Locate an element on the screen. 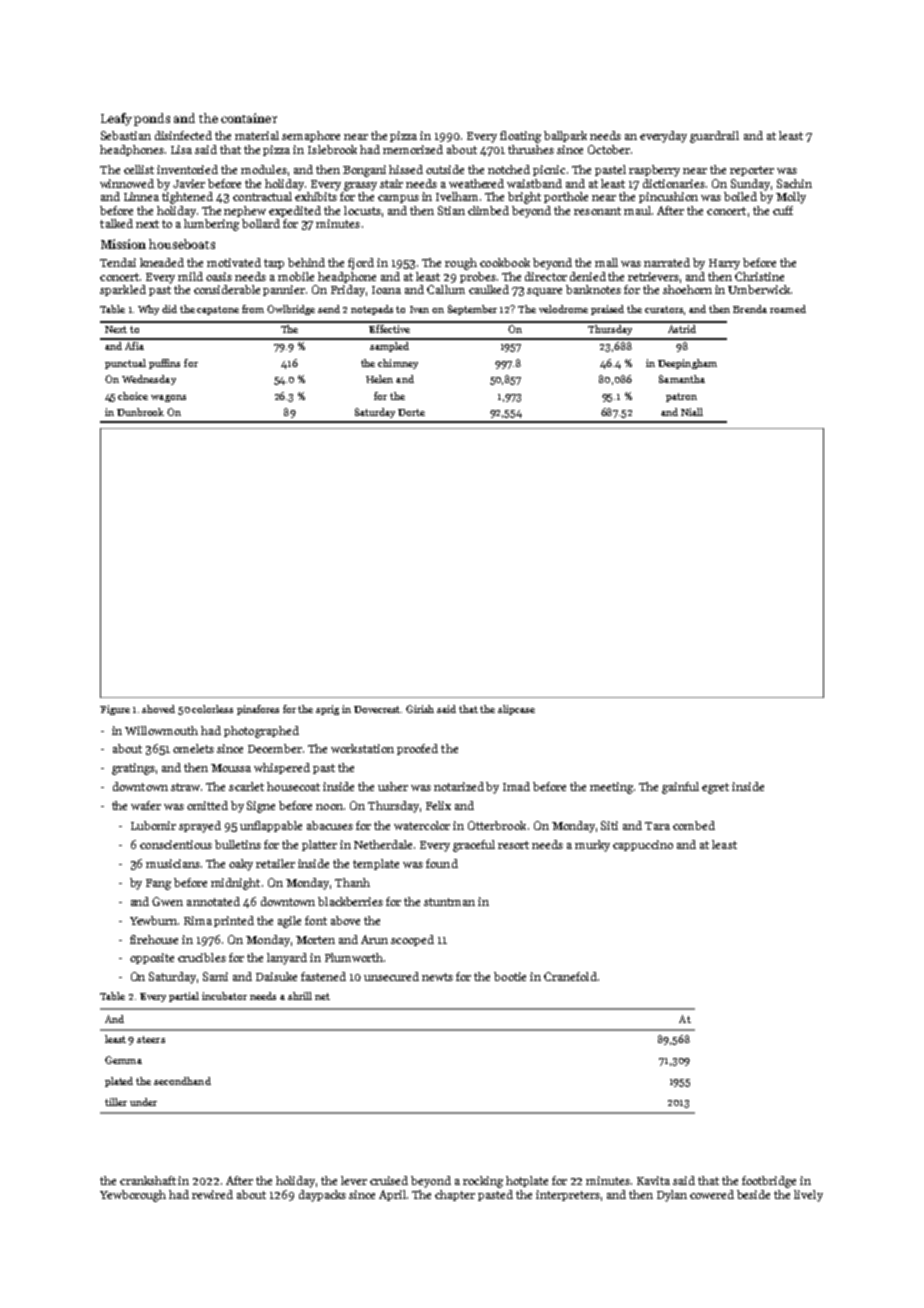 The height and width of the screenshot is (1308, 924). guardrail is located at coordinates (714, 137).
